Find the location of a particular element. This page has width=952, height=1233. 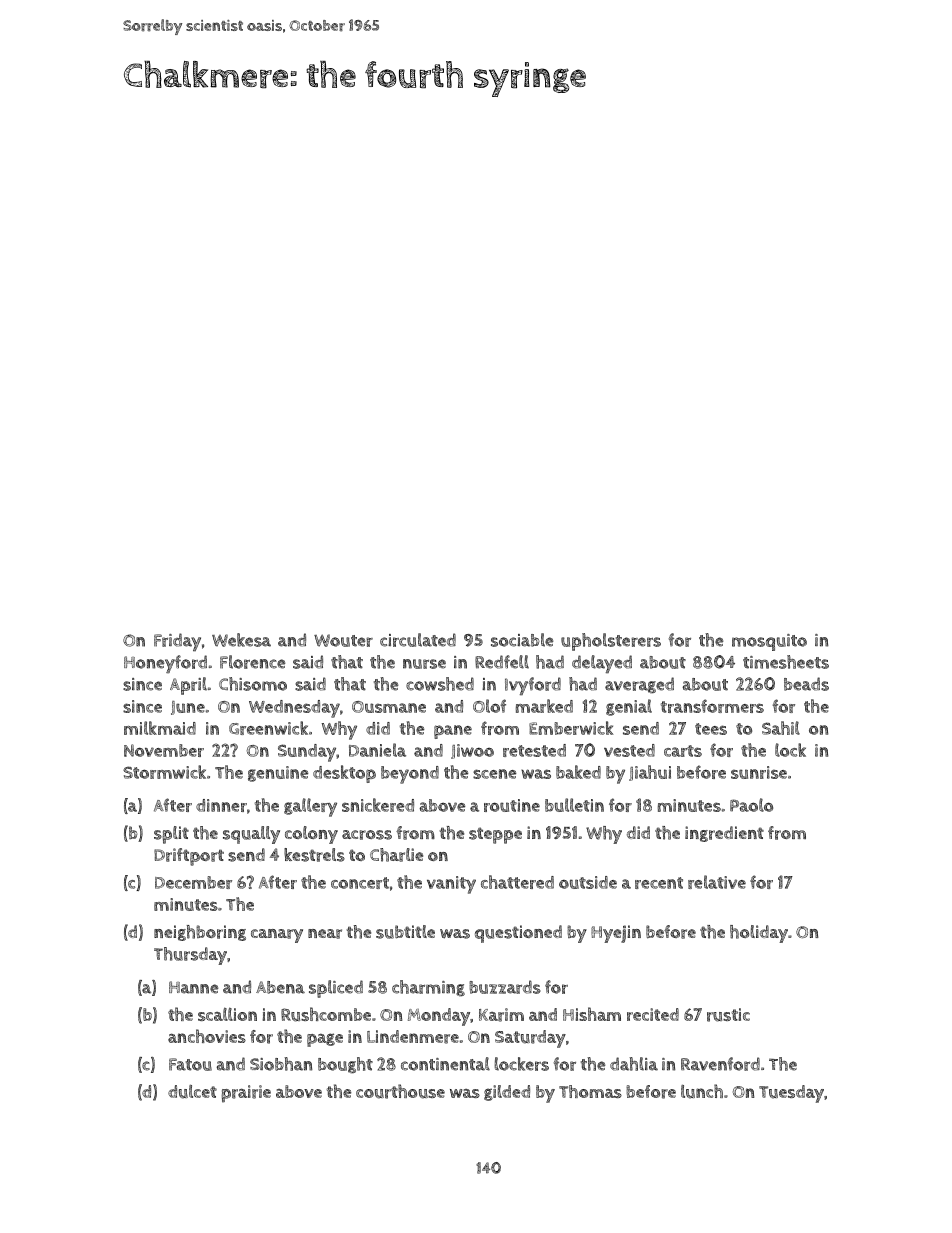

holiday is located at coordinates (759, 934).
